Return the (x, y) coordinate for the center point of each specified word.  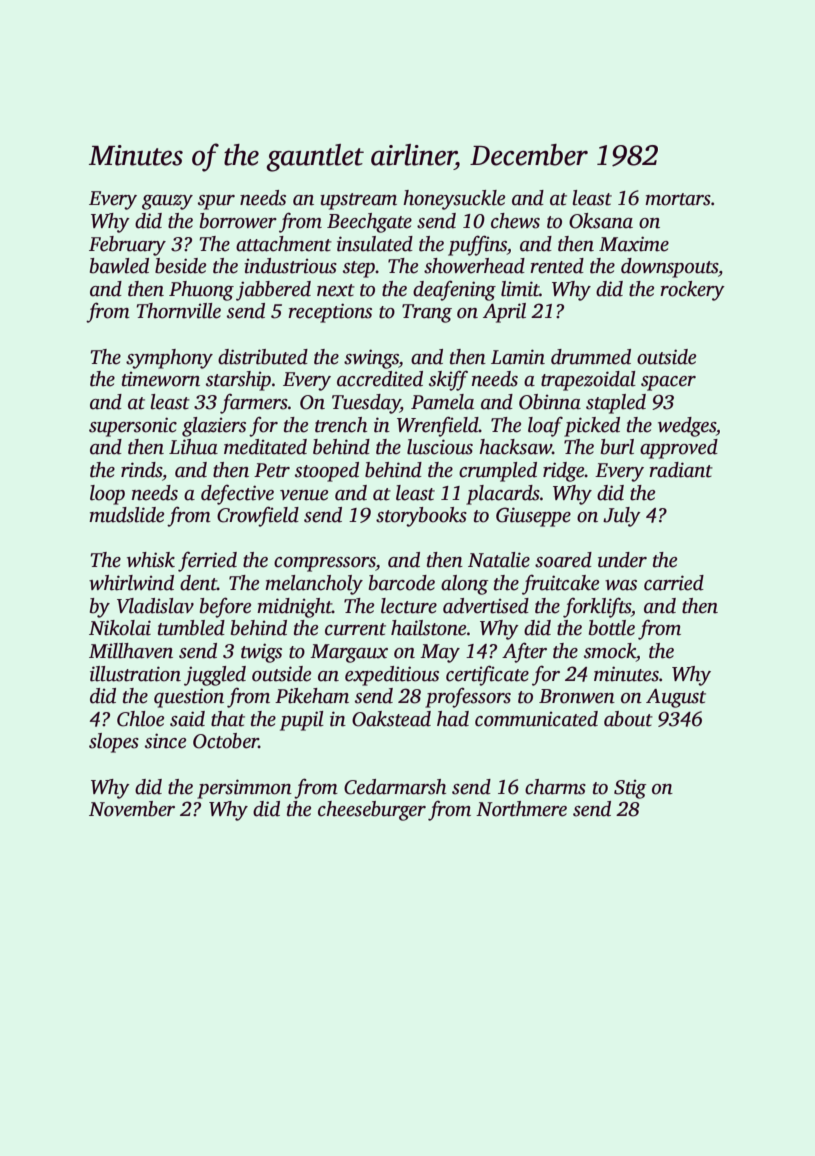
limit (520, 289)
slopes (114, 743)
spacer (668, 383)
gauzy (167, 202)
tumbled (191, 628)
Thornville (178, 311)
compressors (325, 564)
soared (563, 560)
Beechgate (369, 223)
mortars (678, 199)
